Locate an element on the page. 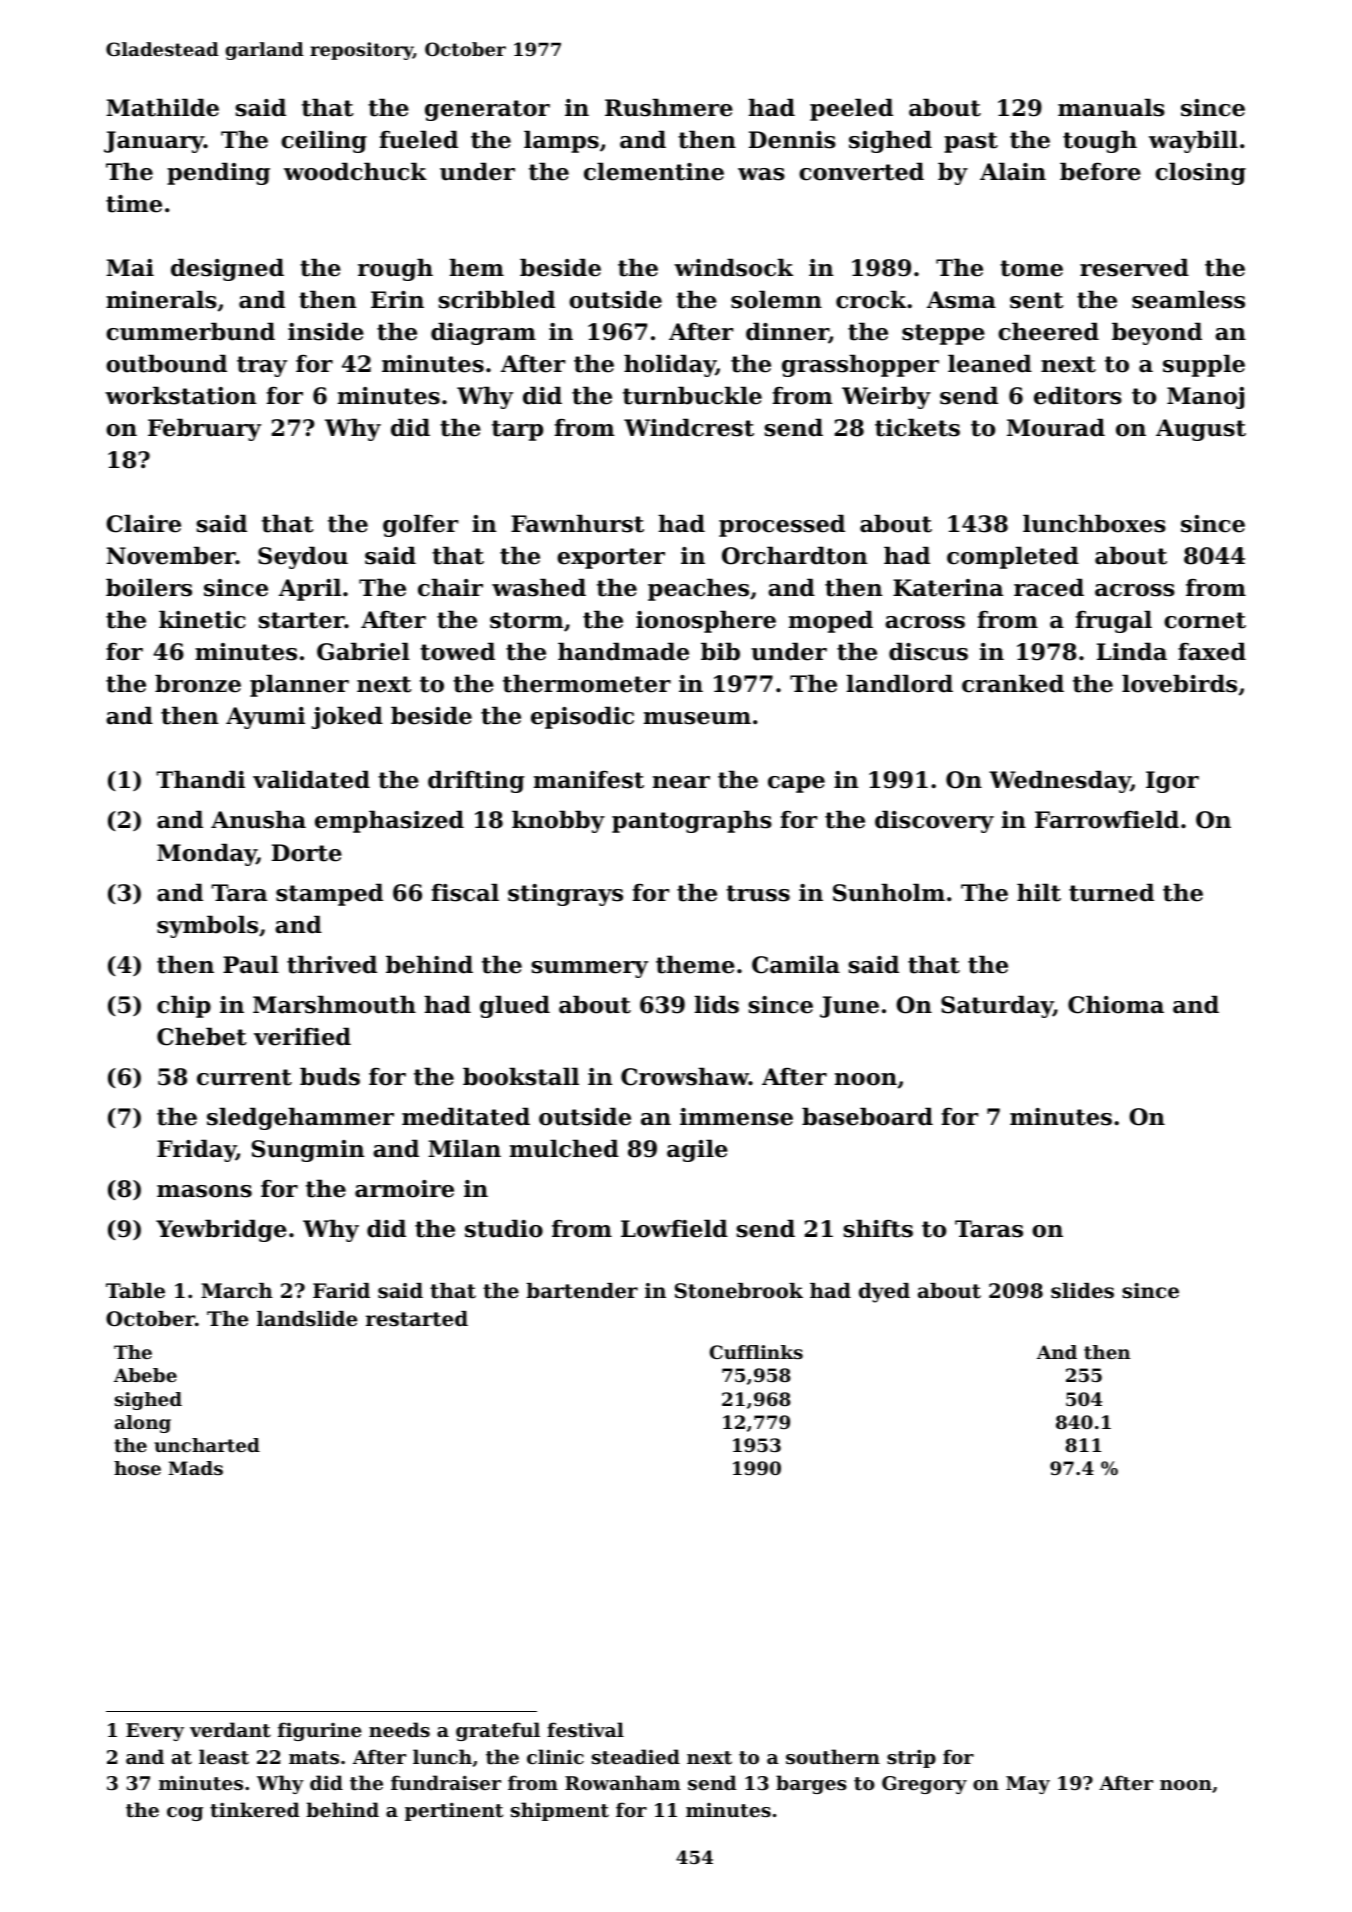  February is located at coordinates (204, 429).
